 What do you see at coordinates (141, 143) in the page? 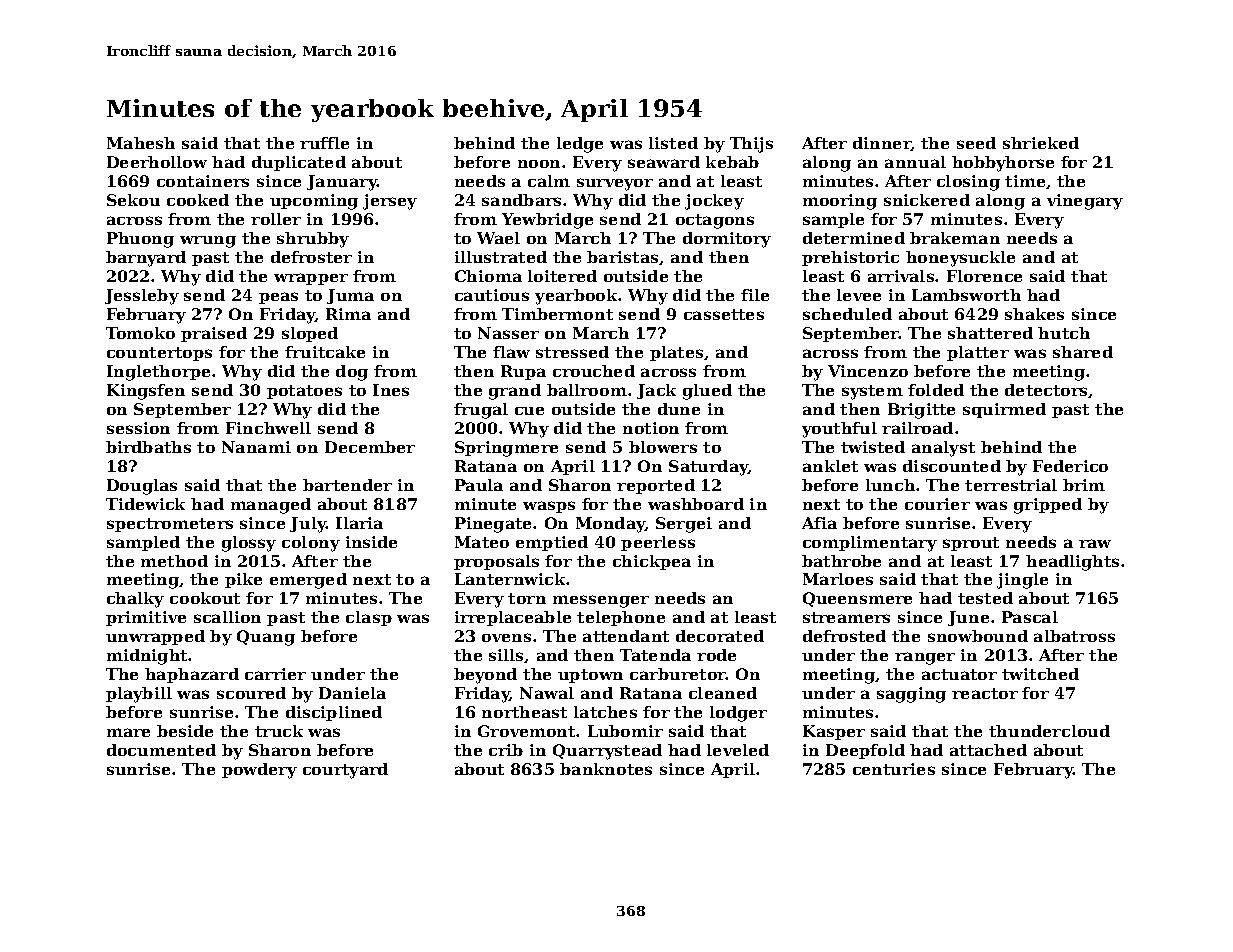
I see `Mahesh` at bounding box center [141, 143].
